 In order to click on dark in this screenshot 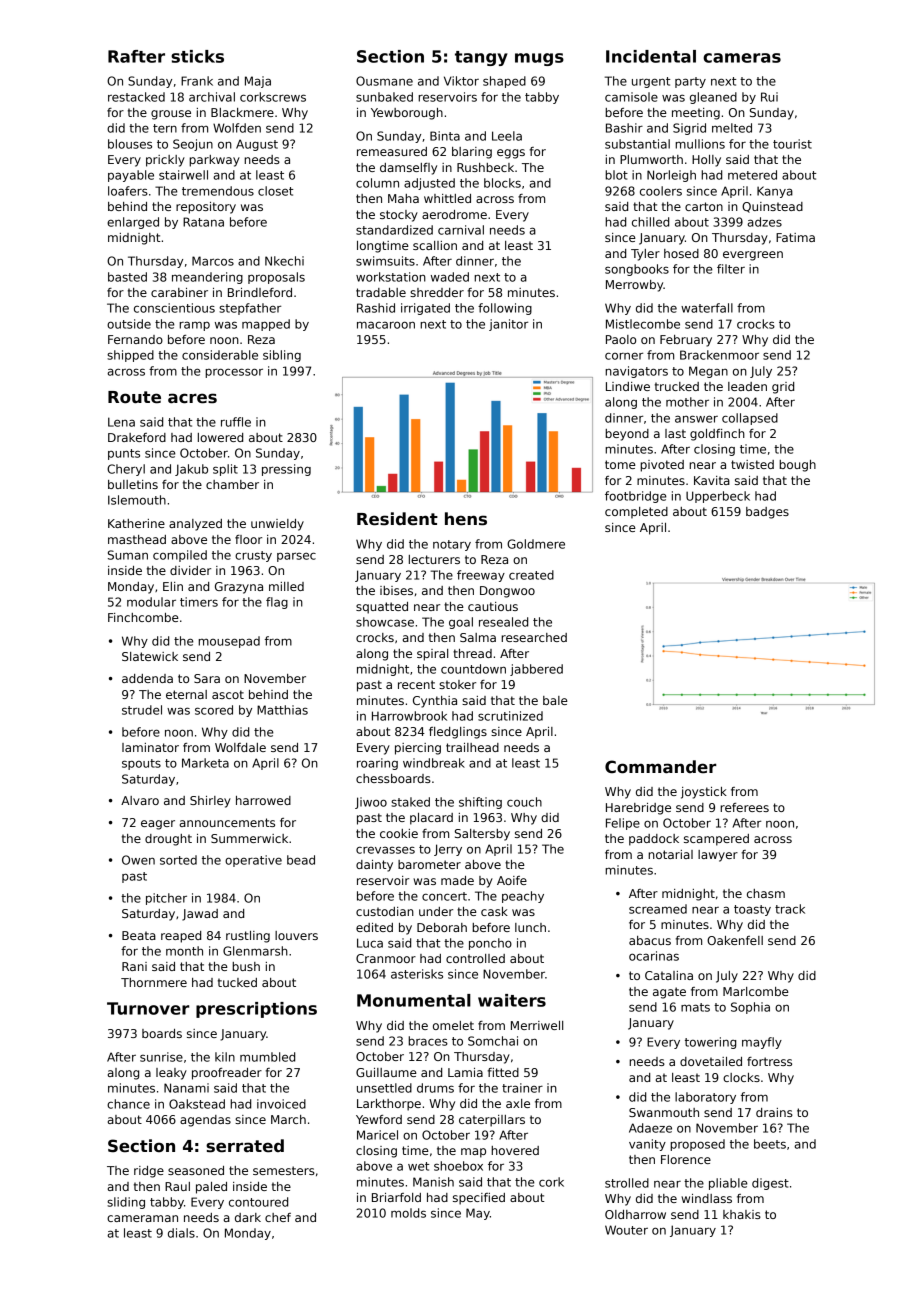, I will do `click(248, 1217)`.
